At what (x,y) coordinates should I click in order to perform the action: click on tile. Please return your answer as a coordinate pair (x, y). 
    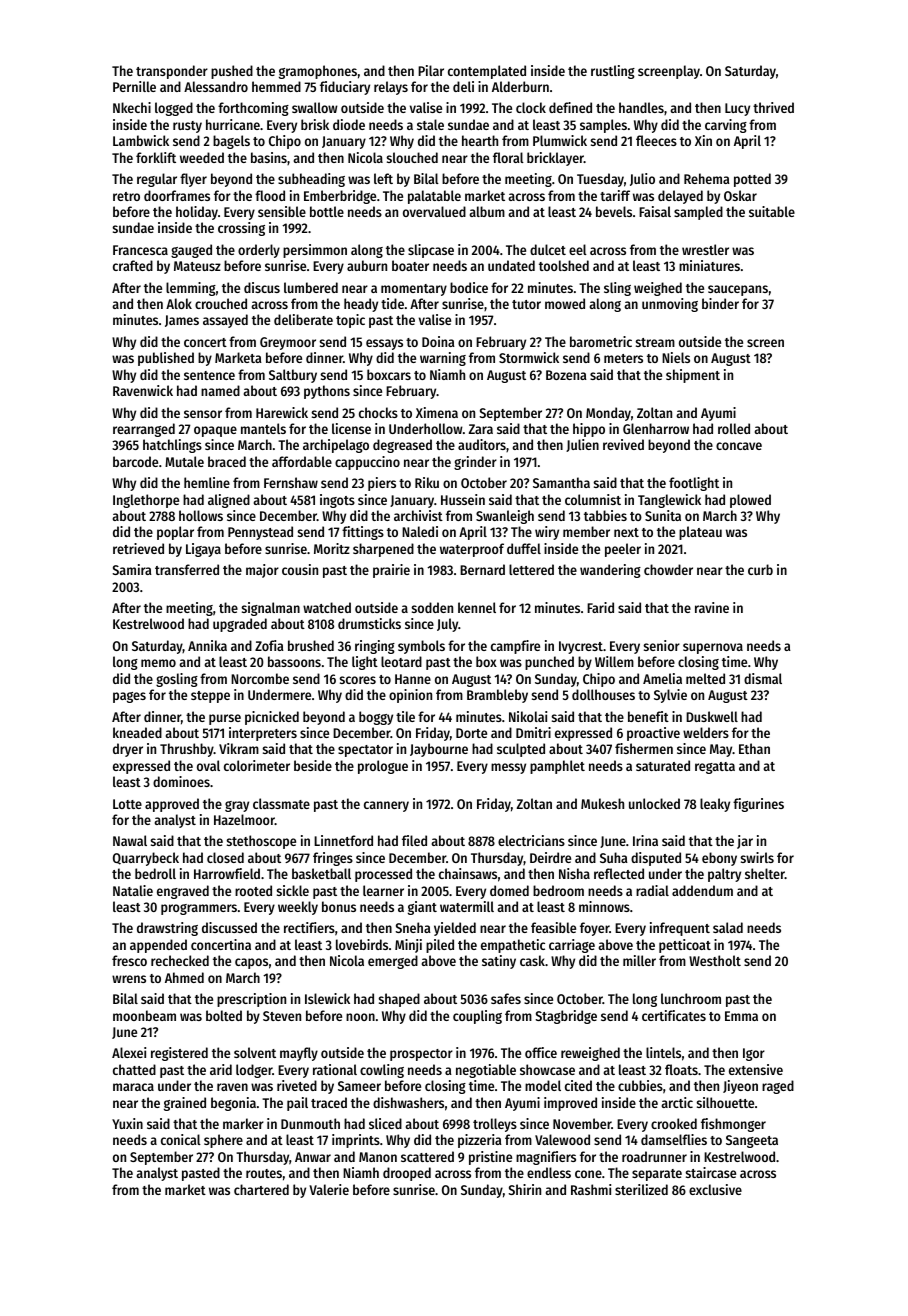
    Looking at the image, I should click on (405, 716).
